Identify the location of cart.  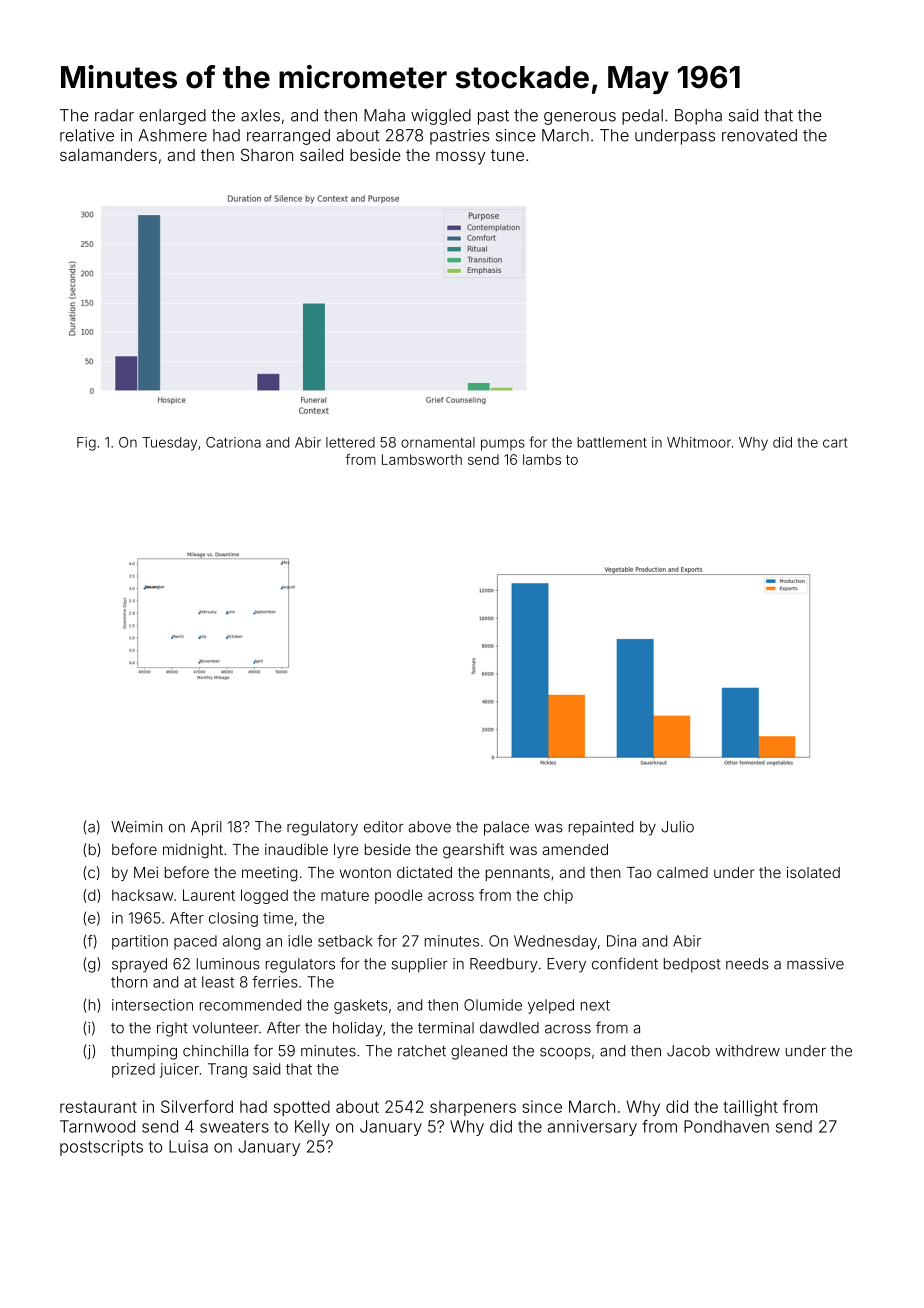
(835, 443).
